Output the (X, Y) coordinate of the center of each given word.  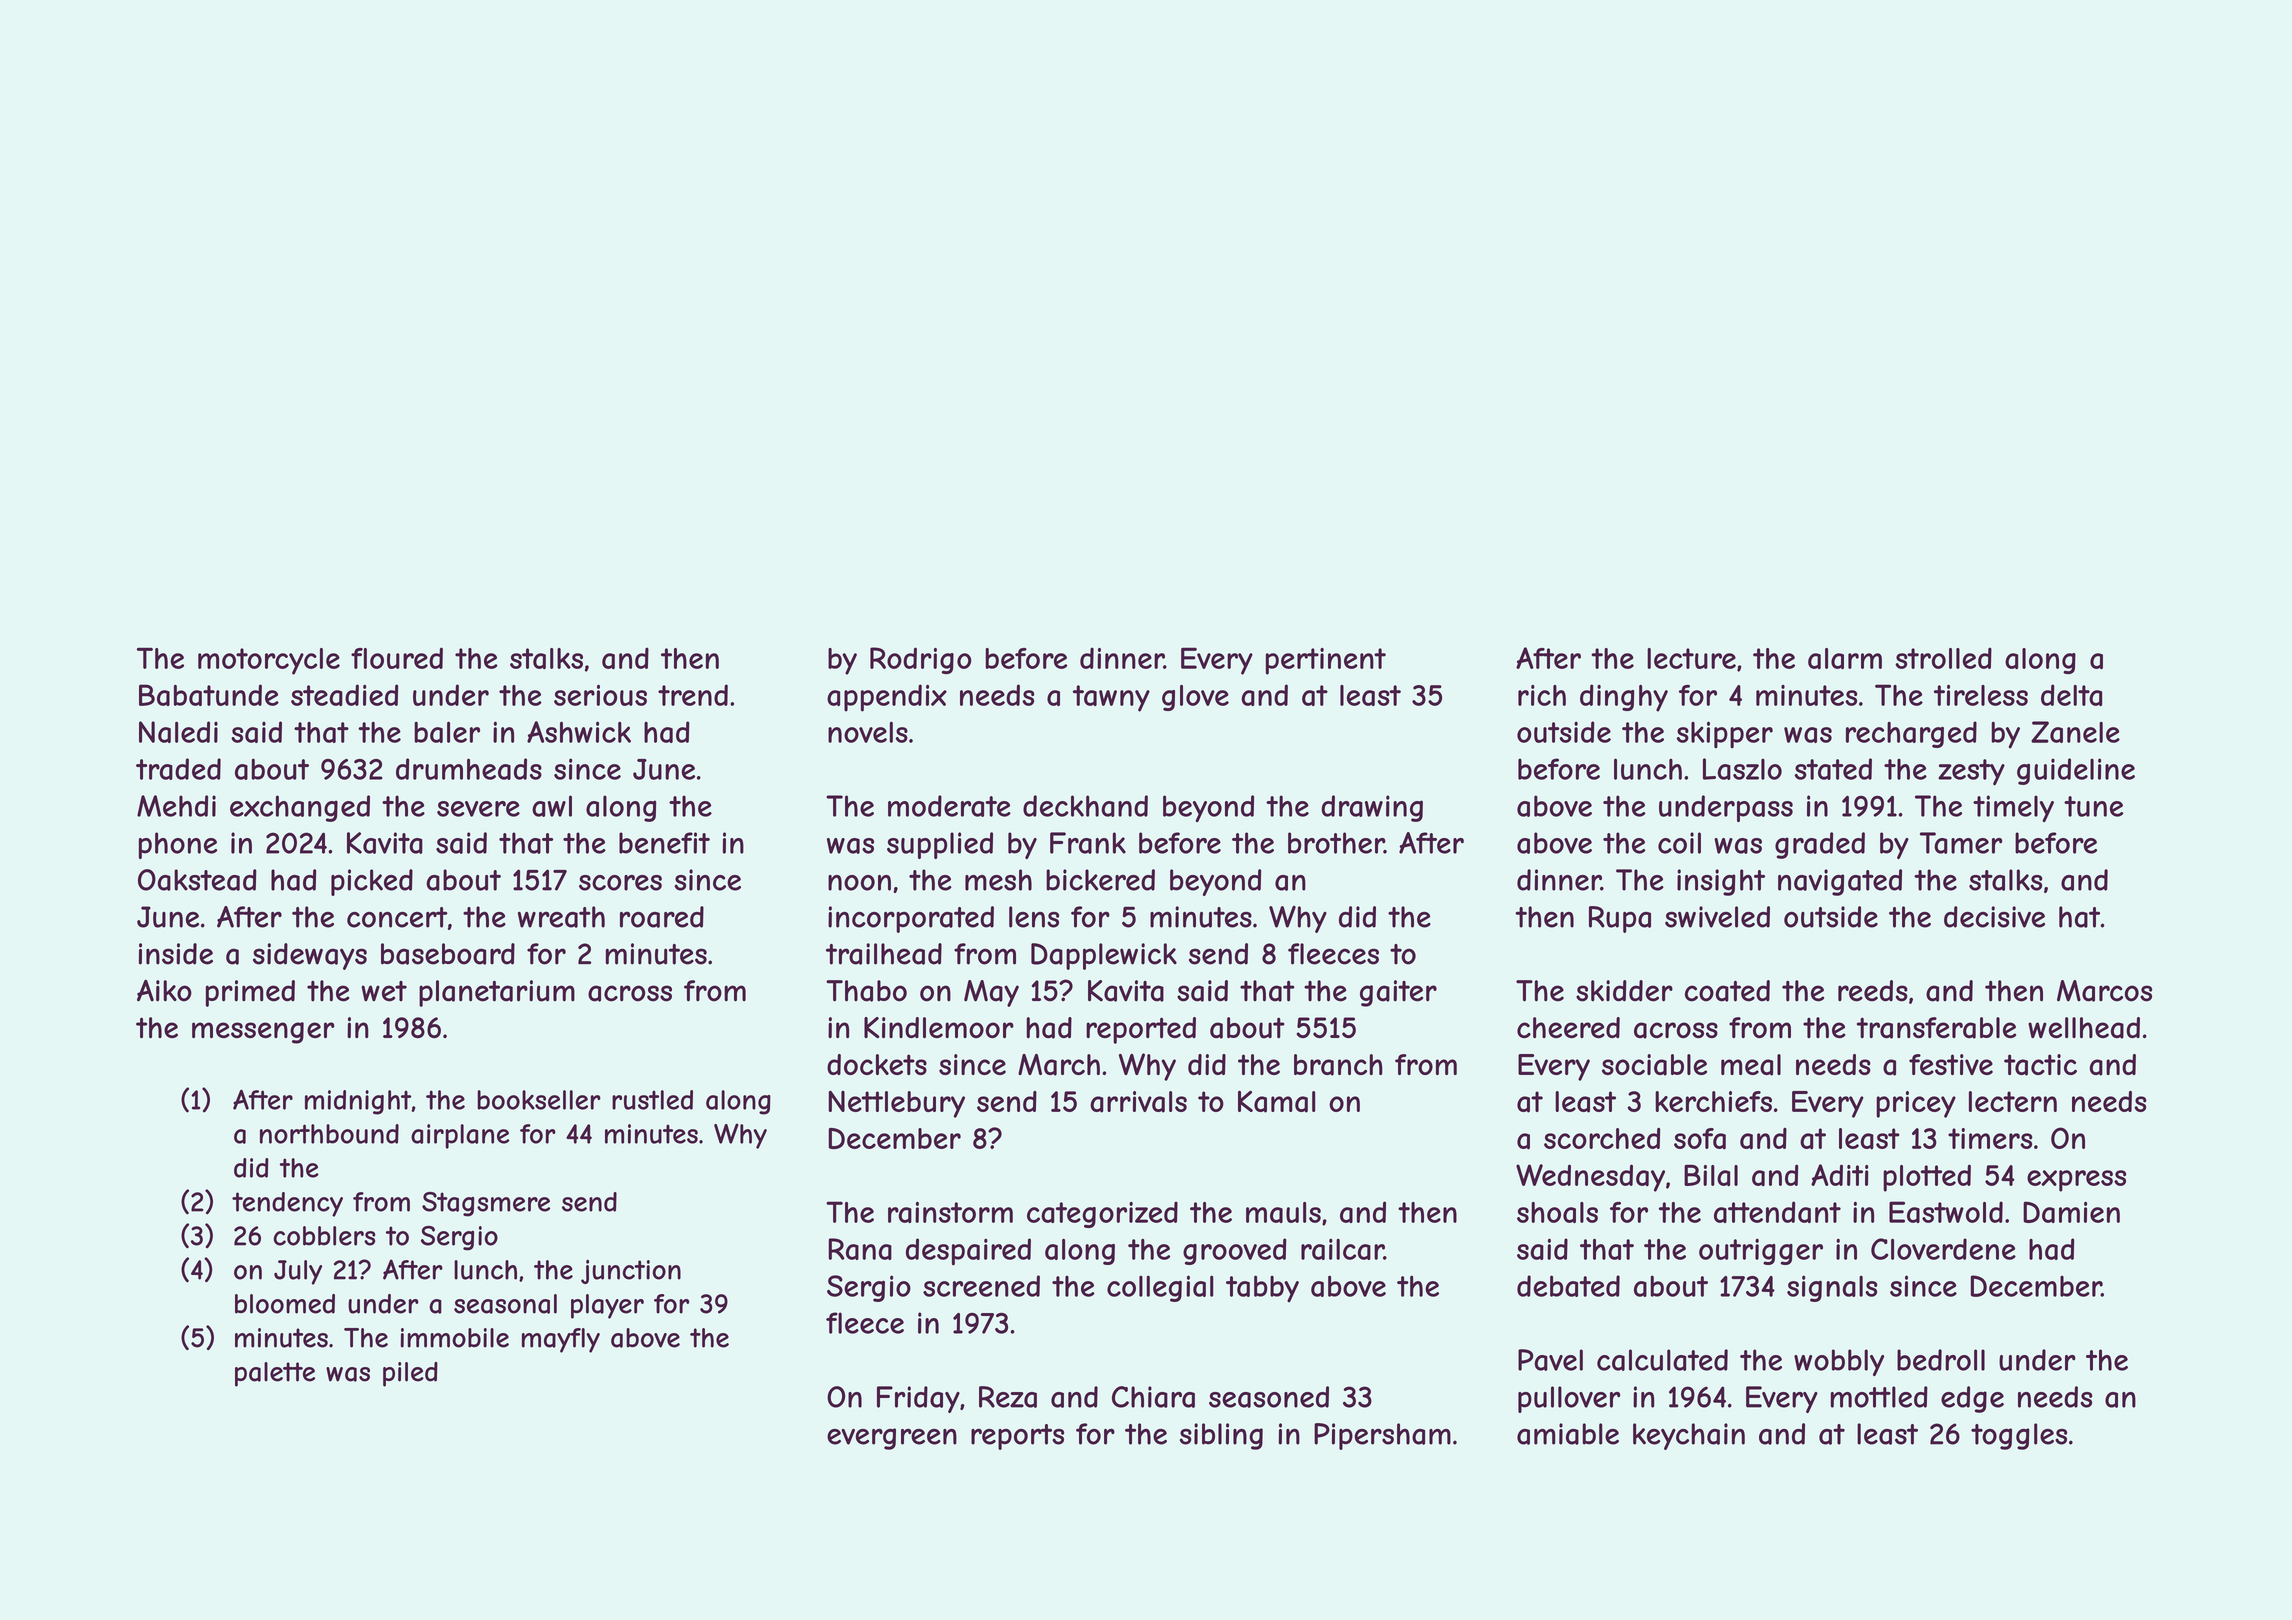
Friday (918, 1399)
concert (397, 917)
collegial (1160, 1288)
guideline (2076, 771)
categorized (1102, 1214)
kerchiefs (1713, 1101)
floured (397, 658)
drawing (1372, 808)
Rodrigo (921, 660)
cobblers (324, 1236)
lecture (1691, 658)
